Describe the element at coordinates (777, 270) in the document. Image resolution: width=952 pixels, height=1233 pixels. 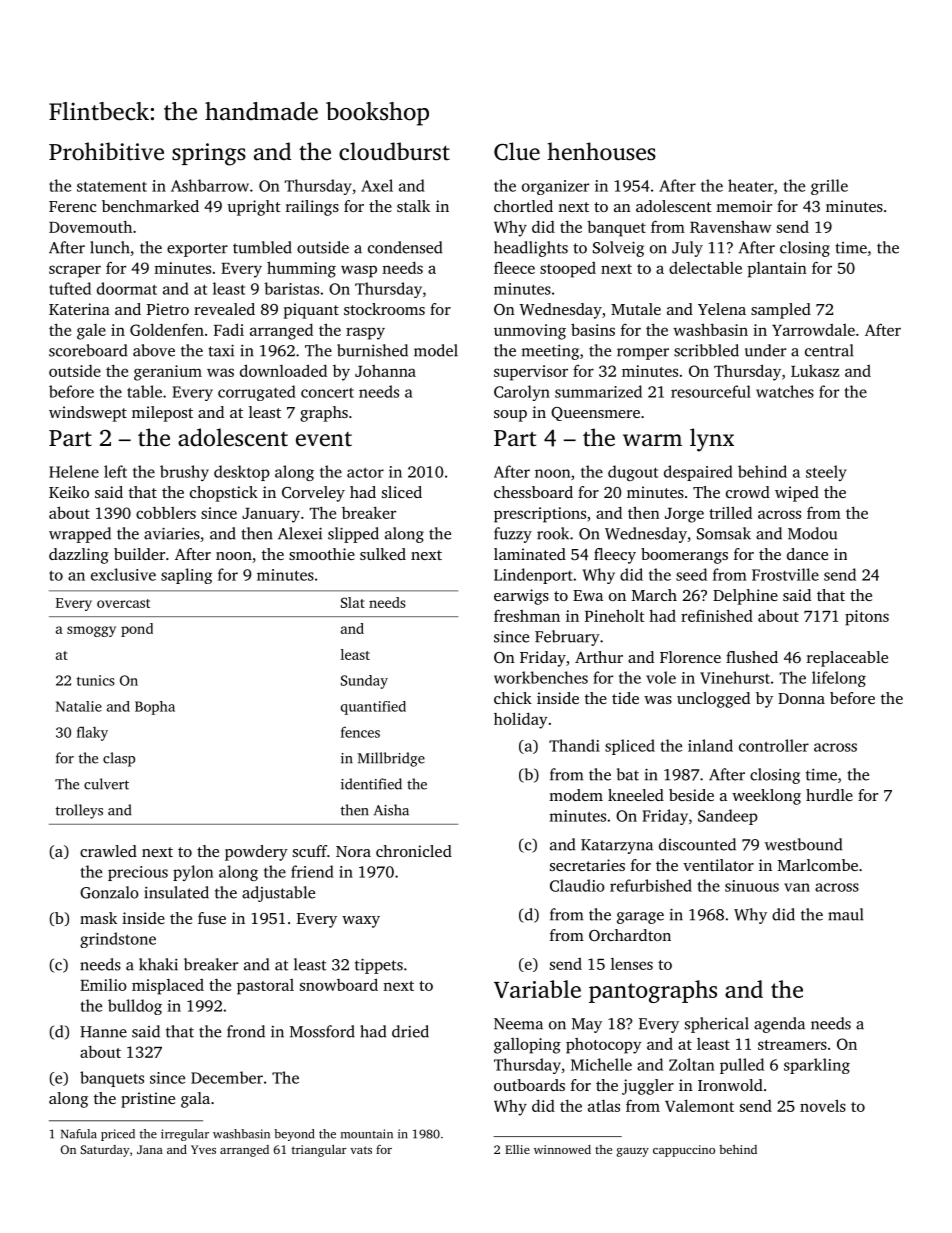
I see `plantain` at that location.
